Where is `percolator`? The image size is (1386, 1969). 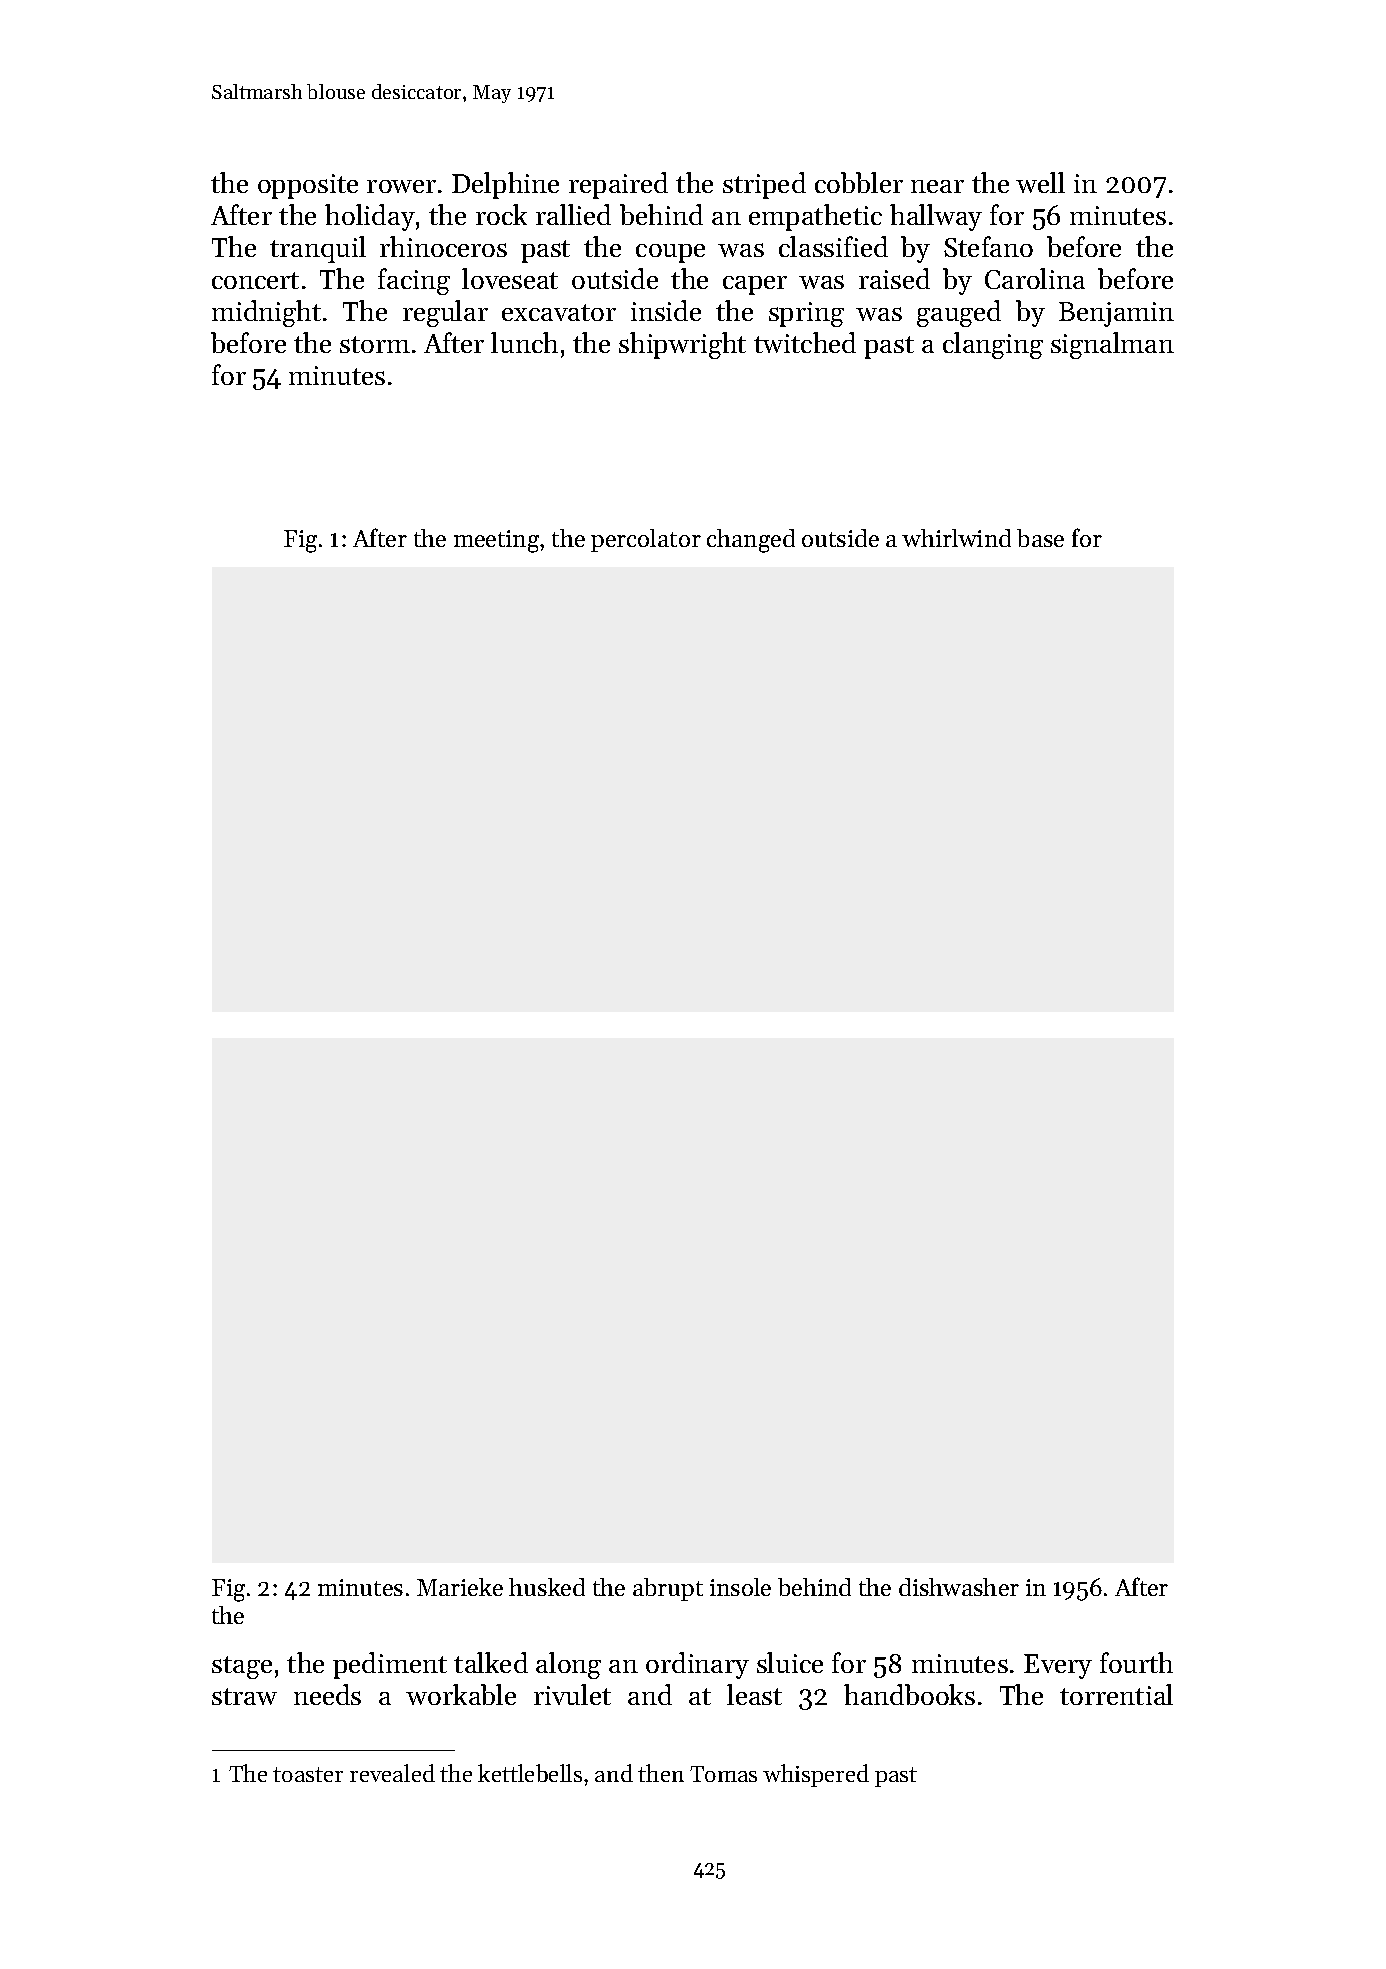
percolator is located at coordinates (646, 540).
